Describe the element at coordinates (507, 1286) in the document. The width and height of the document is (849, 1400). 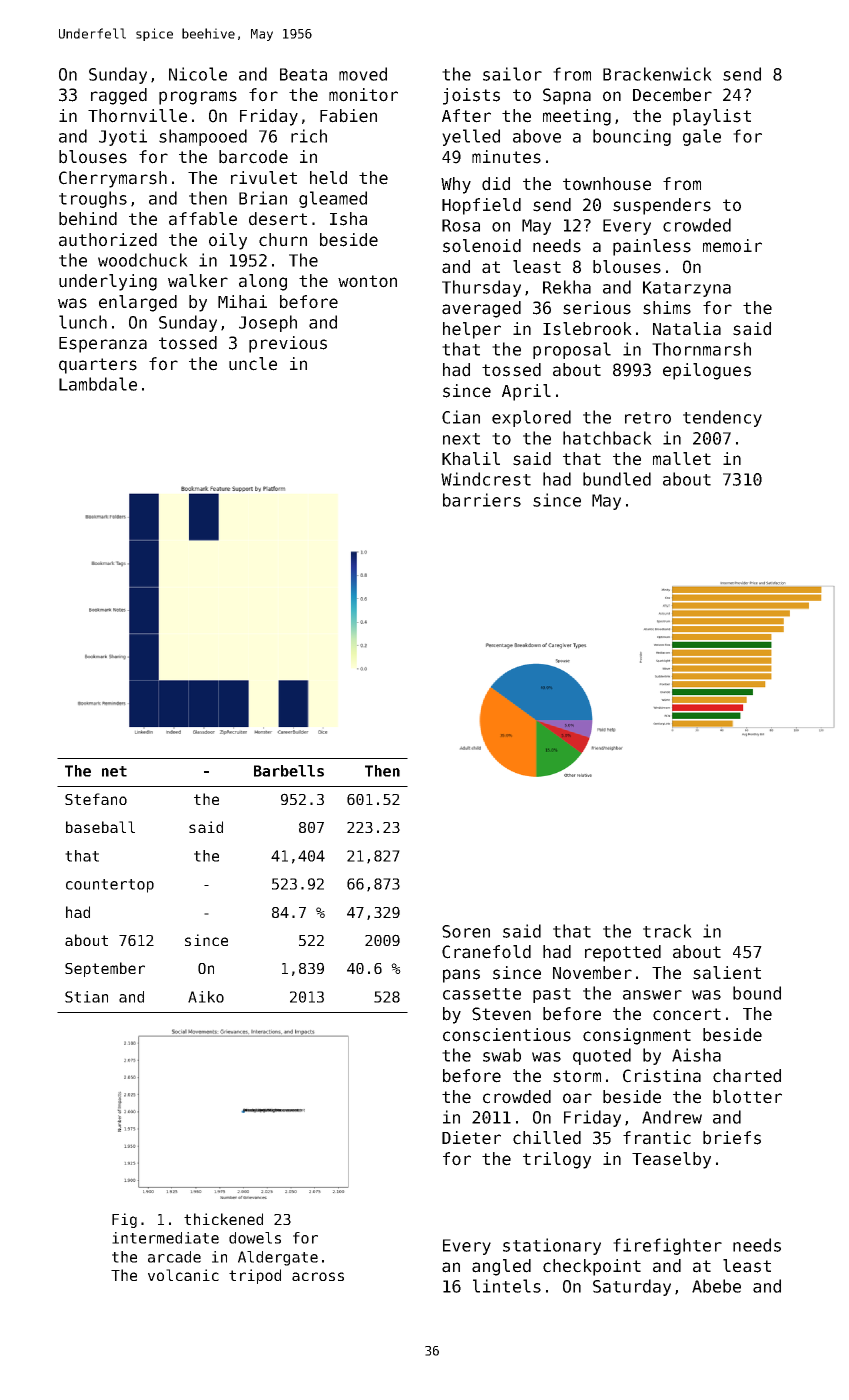
I see `lintels` at that location.
